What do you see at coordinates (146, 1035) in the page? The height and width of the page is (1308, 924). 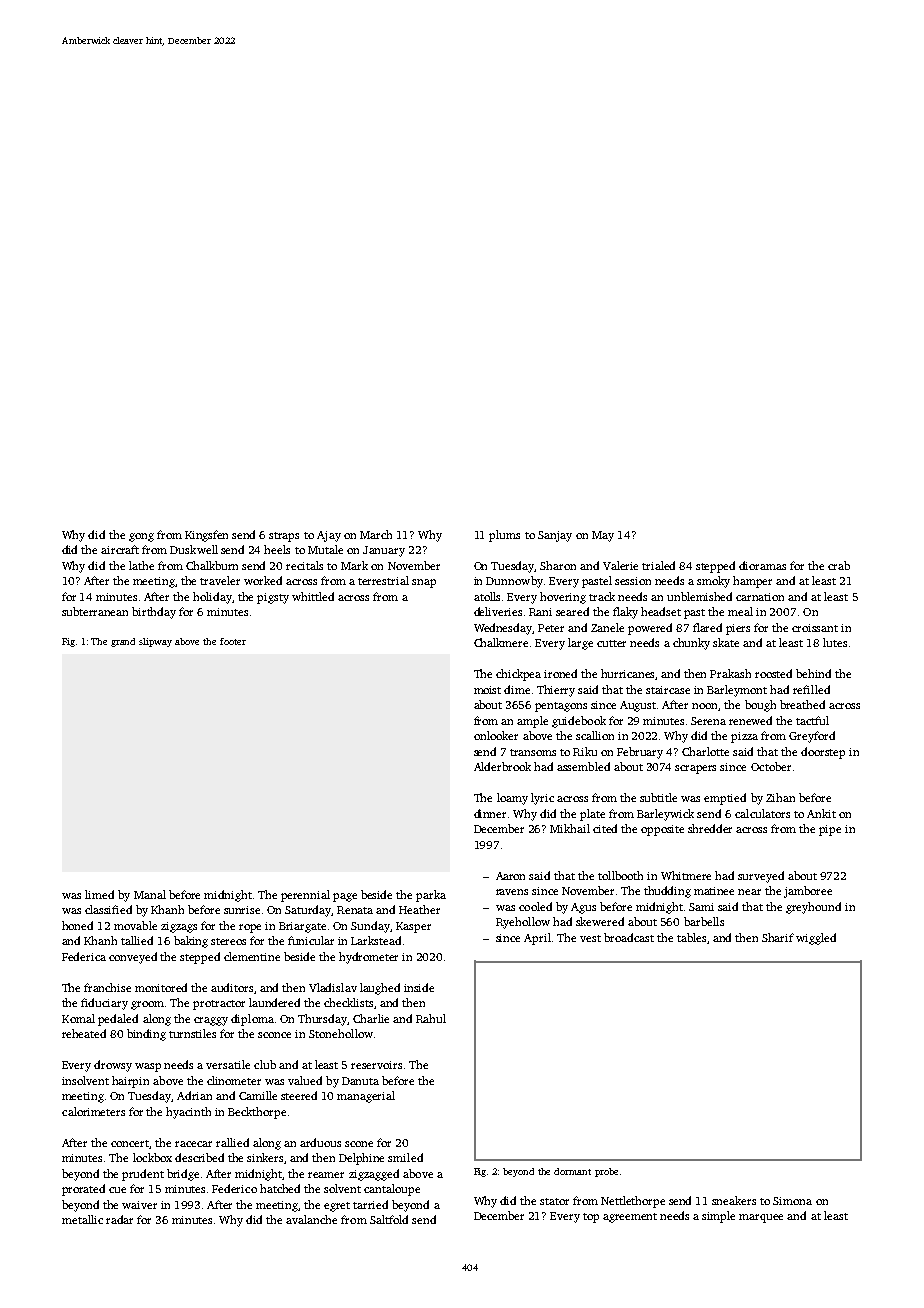 I see `binding` at bounding box center [146, 1035].
